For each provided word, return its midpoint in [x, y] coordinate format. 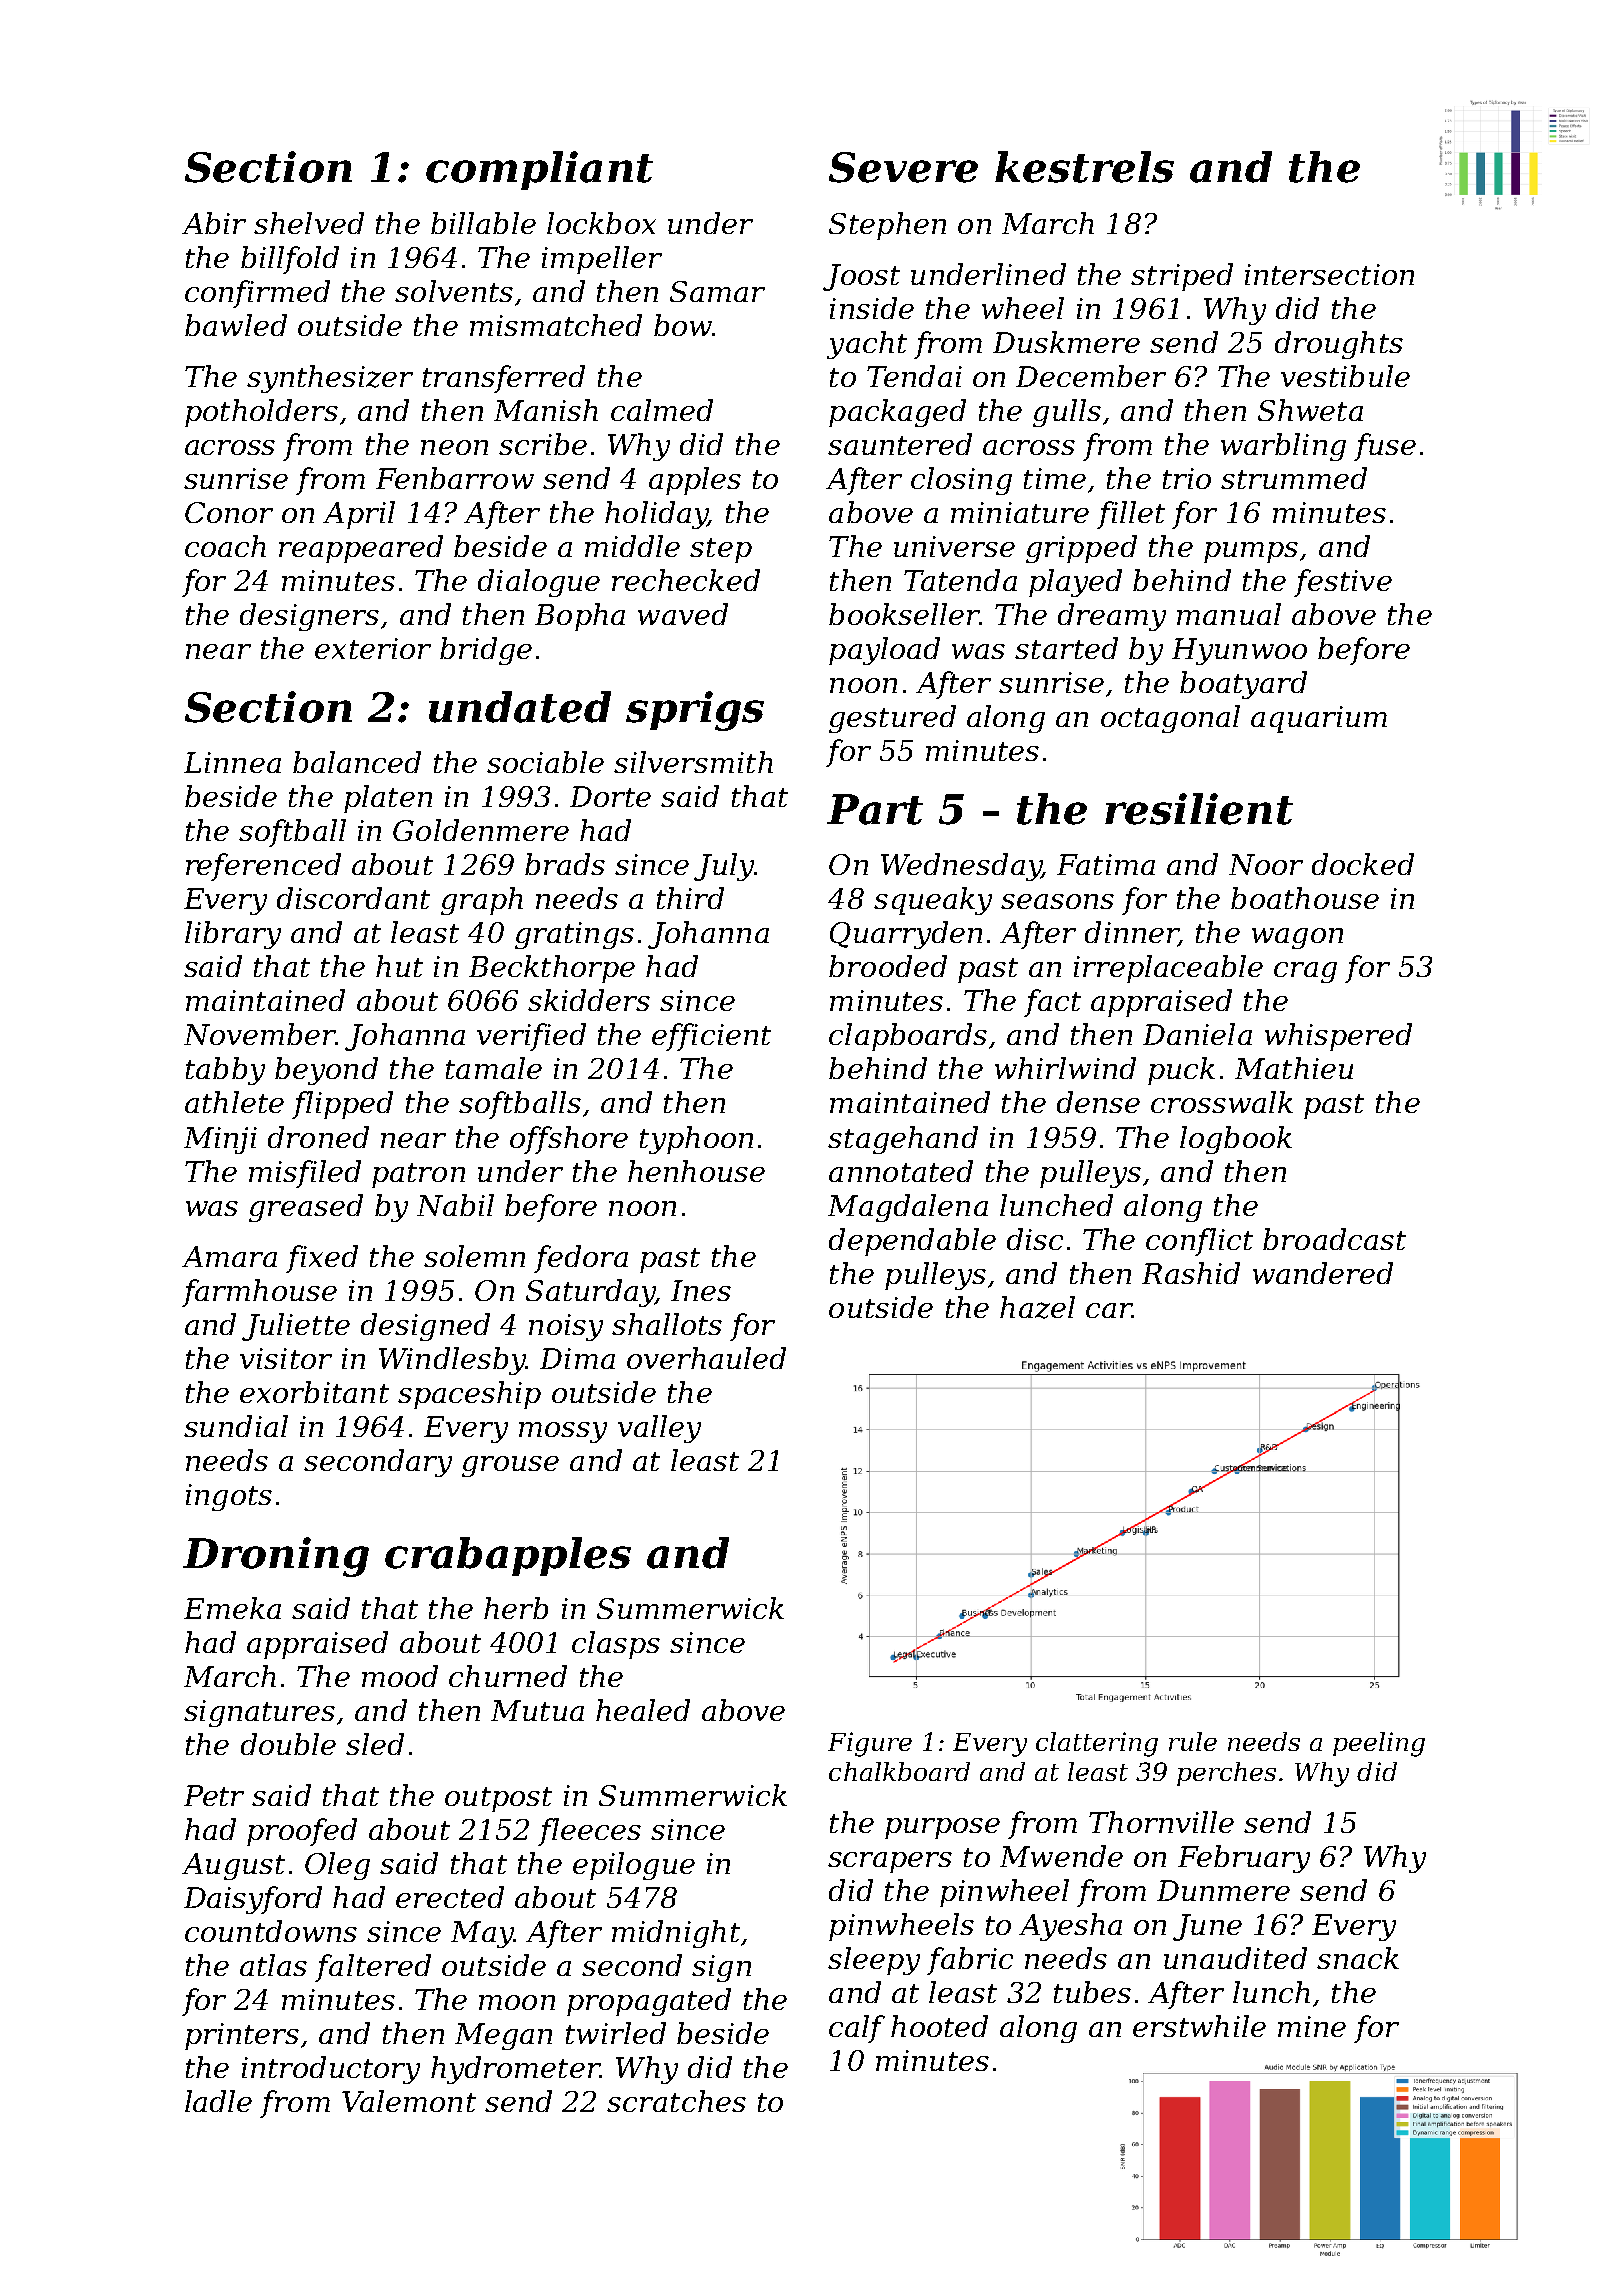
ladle [218, 2101]
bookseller [904, 614]
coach [225, 546]
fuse [1385, 447]
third [690, 898]
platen [388, 799]
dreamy [1112, 617]
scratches [676, 2101]
